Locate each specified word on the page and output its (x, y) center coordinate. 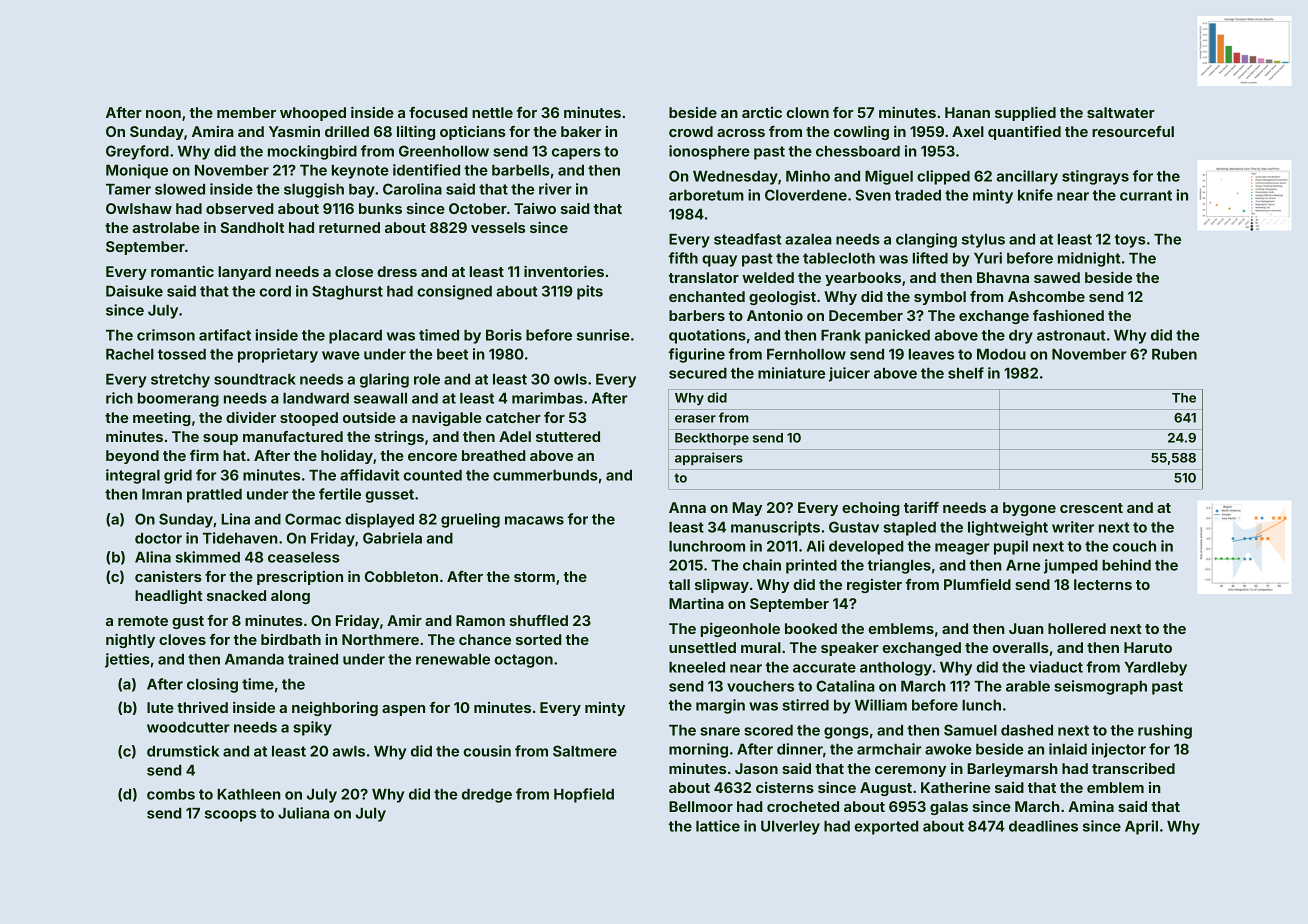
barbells (521, 170)
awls (349, 751)
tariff (921, 507)
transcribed (1133, 768)
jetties (127, 660)
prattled (214, 496)
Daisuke (134, 291)
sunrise (603, 335)
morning (698, 750)
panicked (897, 336)
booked (811, 628)
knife (1035, 195)
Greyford (137, 152)
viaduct (1056, 667)
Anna (687, 507)
